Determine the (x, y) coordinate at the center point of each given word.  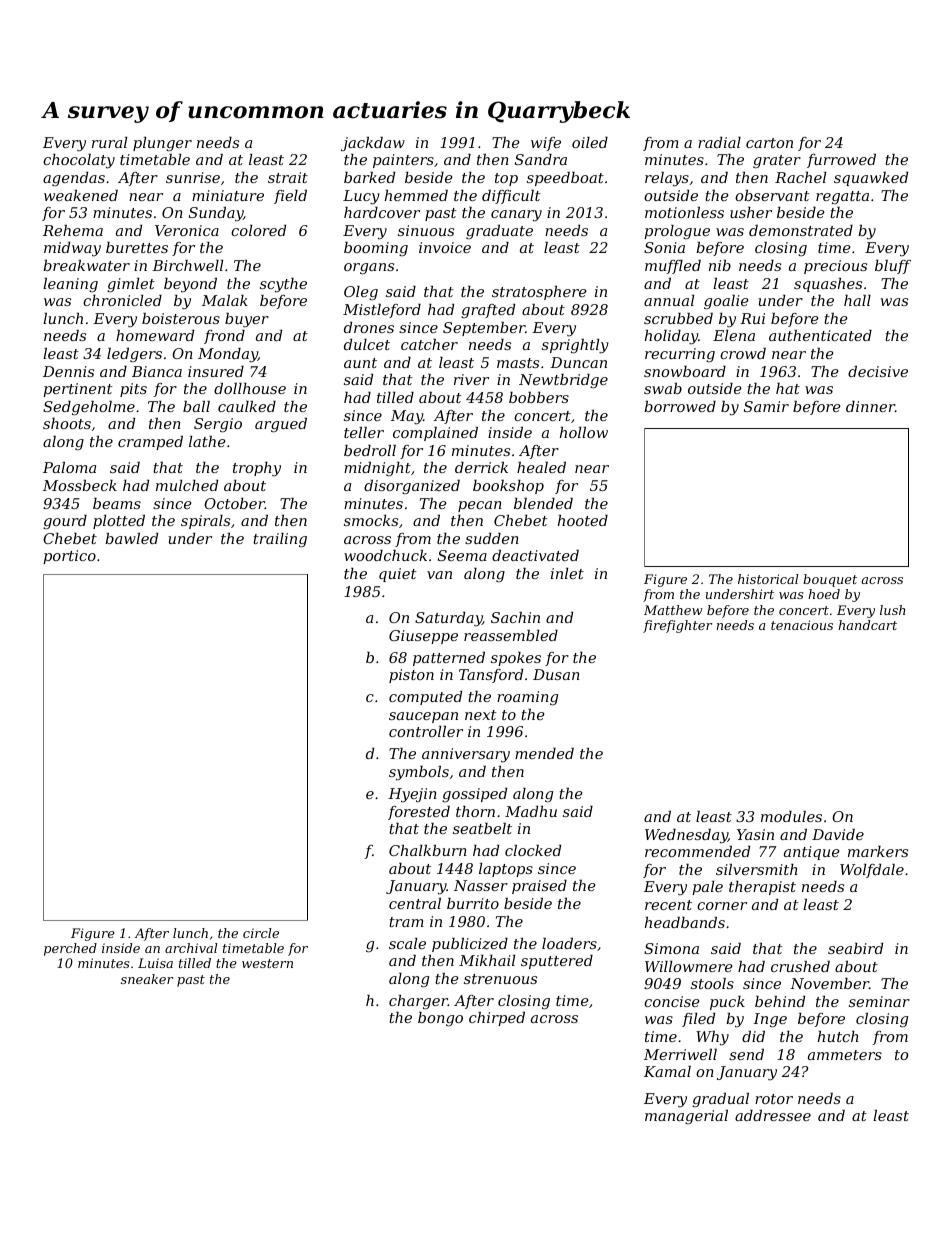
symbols (419, 773)
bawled (131, 538)
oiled (590, 142)
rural (109, 142)
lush (892, 610)
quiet (398, 575)
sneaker (147, 979)
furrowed (841, 161)
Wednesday (686, 836)
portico (69, 557)
